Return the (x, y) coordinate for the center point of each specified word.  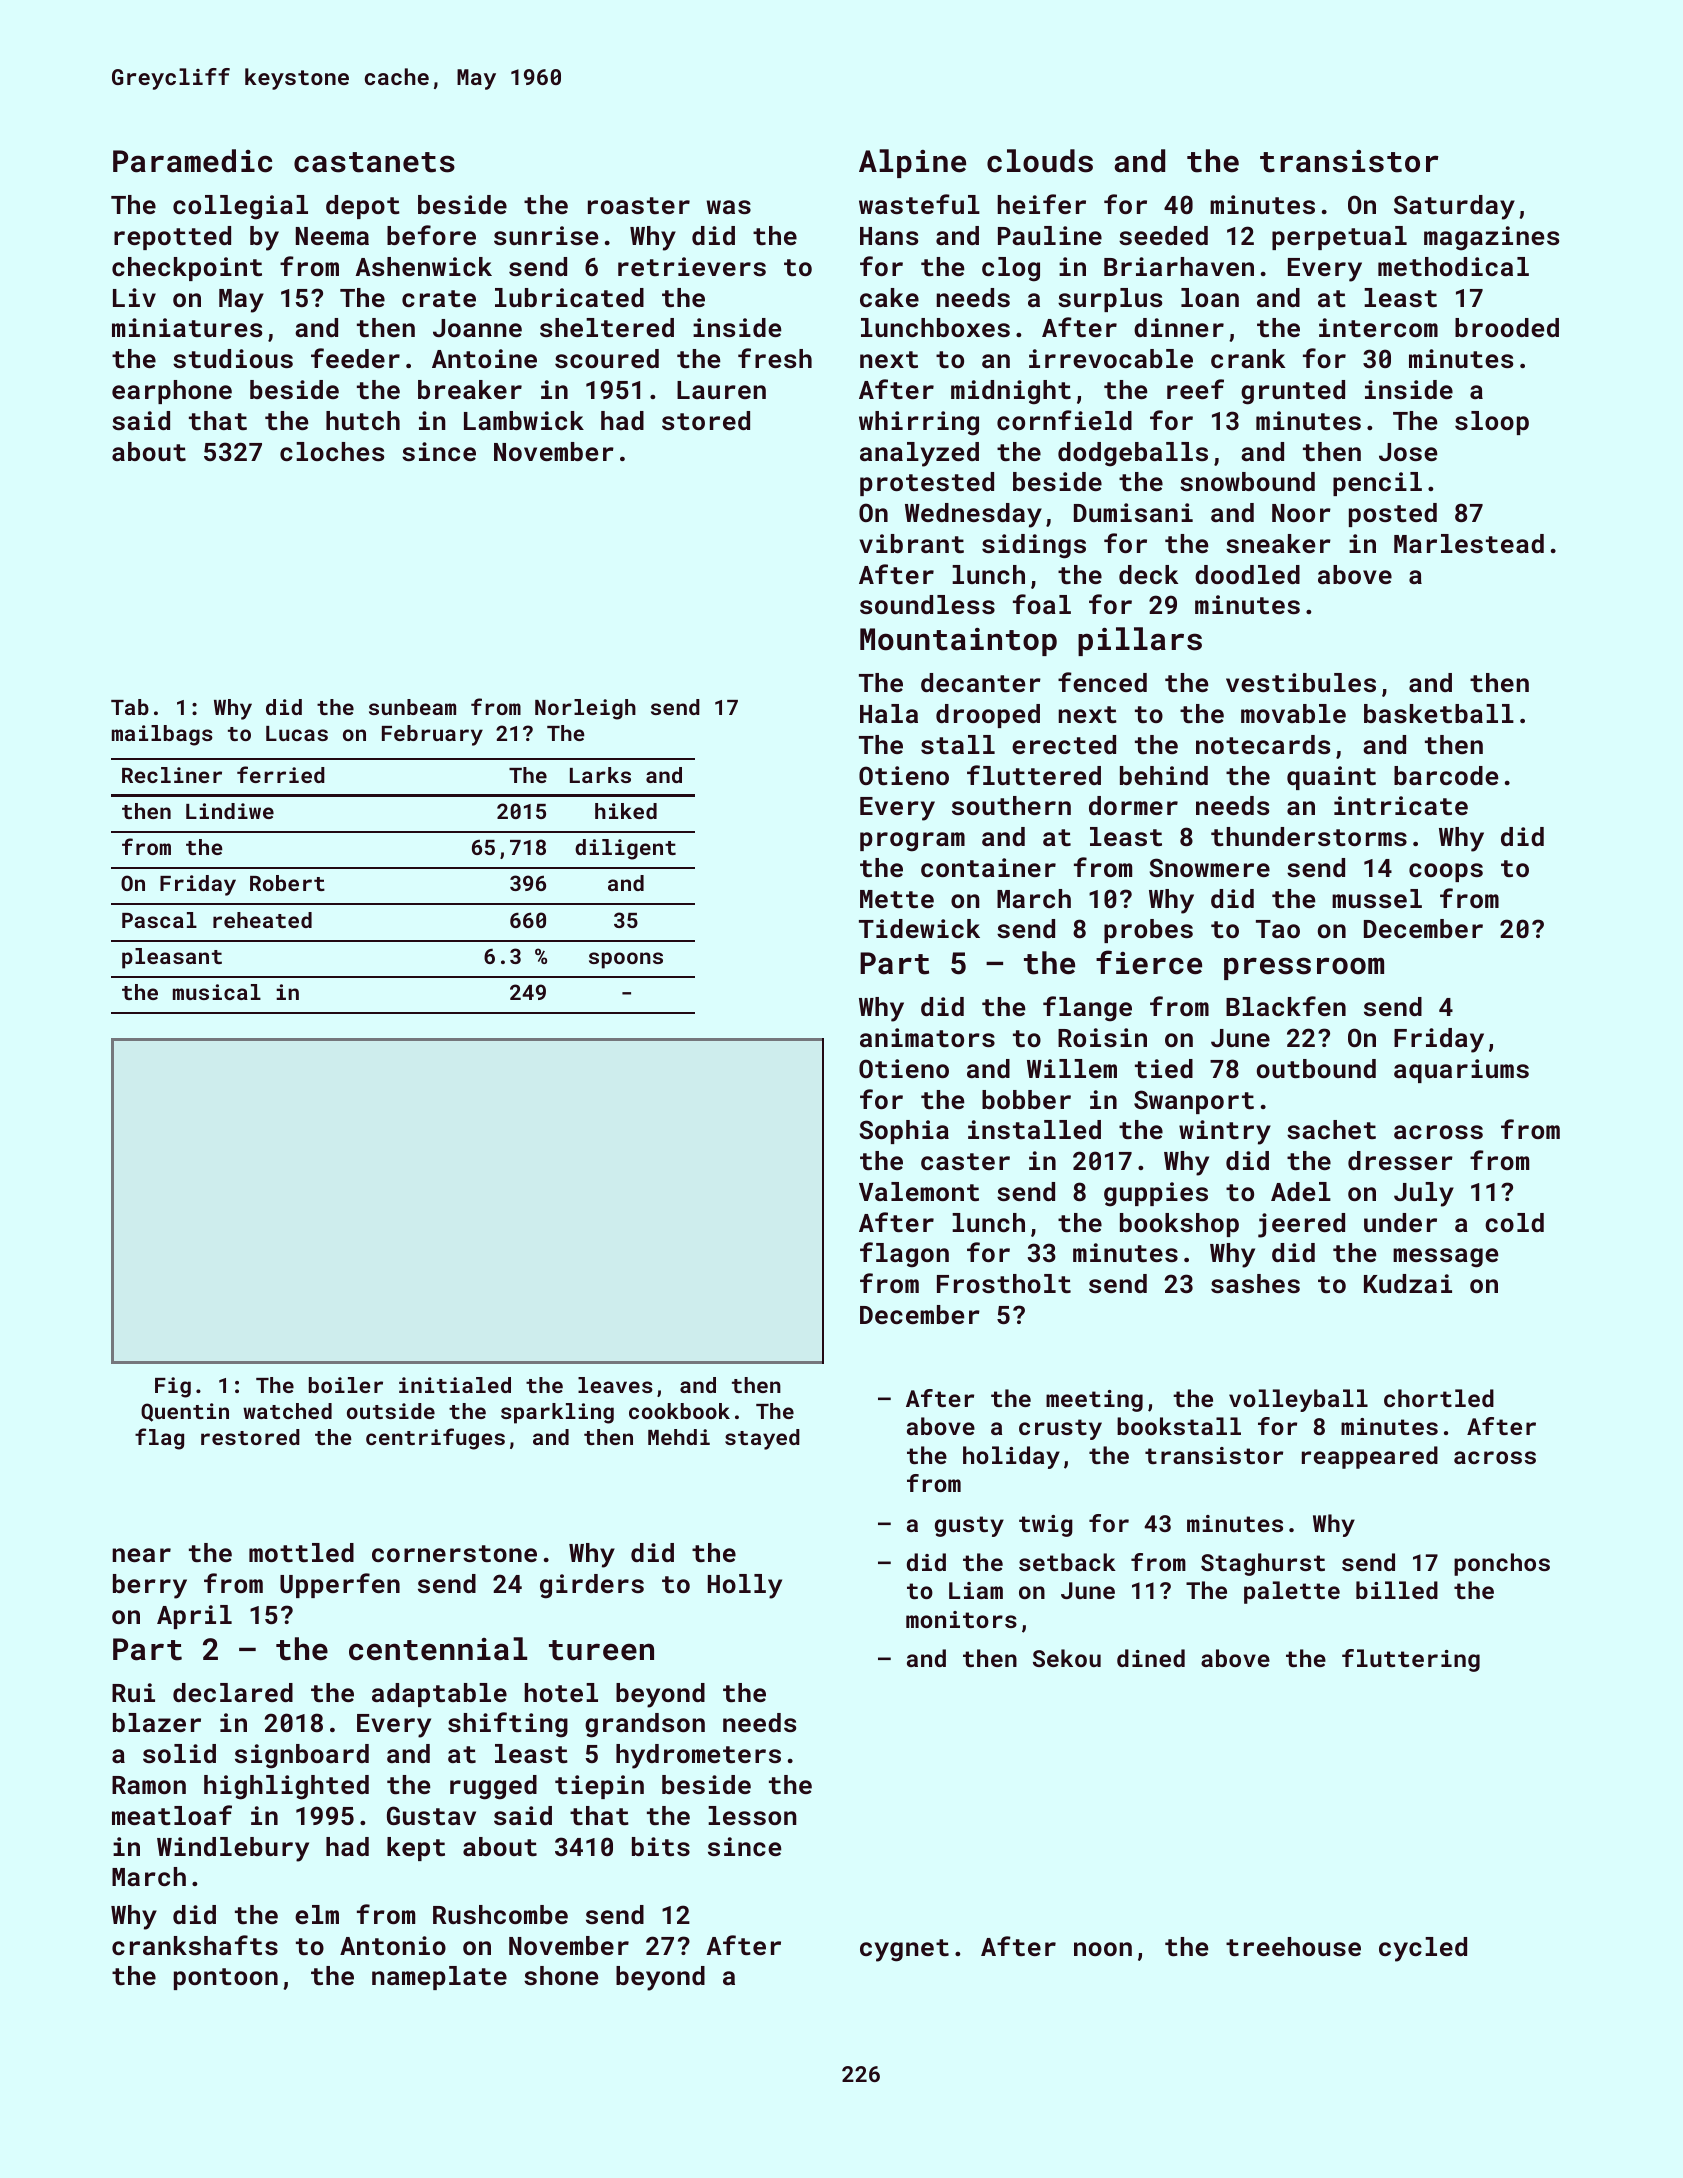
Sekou (1067, 1658)
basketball (1439, 713)
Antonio (393, 1945)
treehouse (1293, 1946)
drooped (988, 716)
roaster (639, 205)
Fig (173, 1387)
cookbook (679, 1411)
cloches (332, 451)
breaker (470, 389)
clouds (1040, 161)
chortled (1439, 1398)
